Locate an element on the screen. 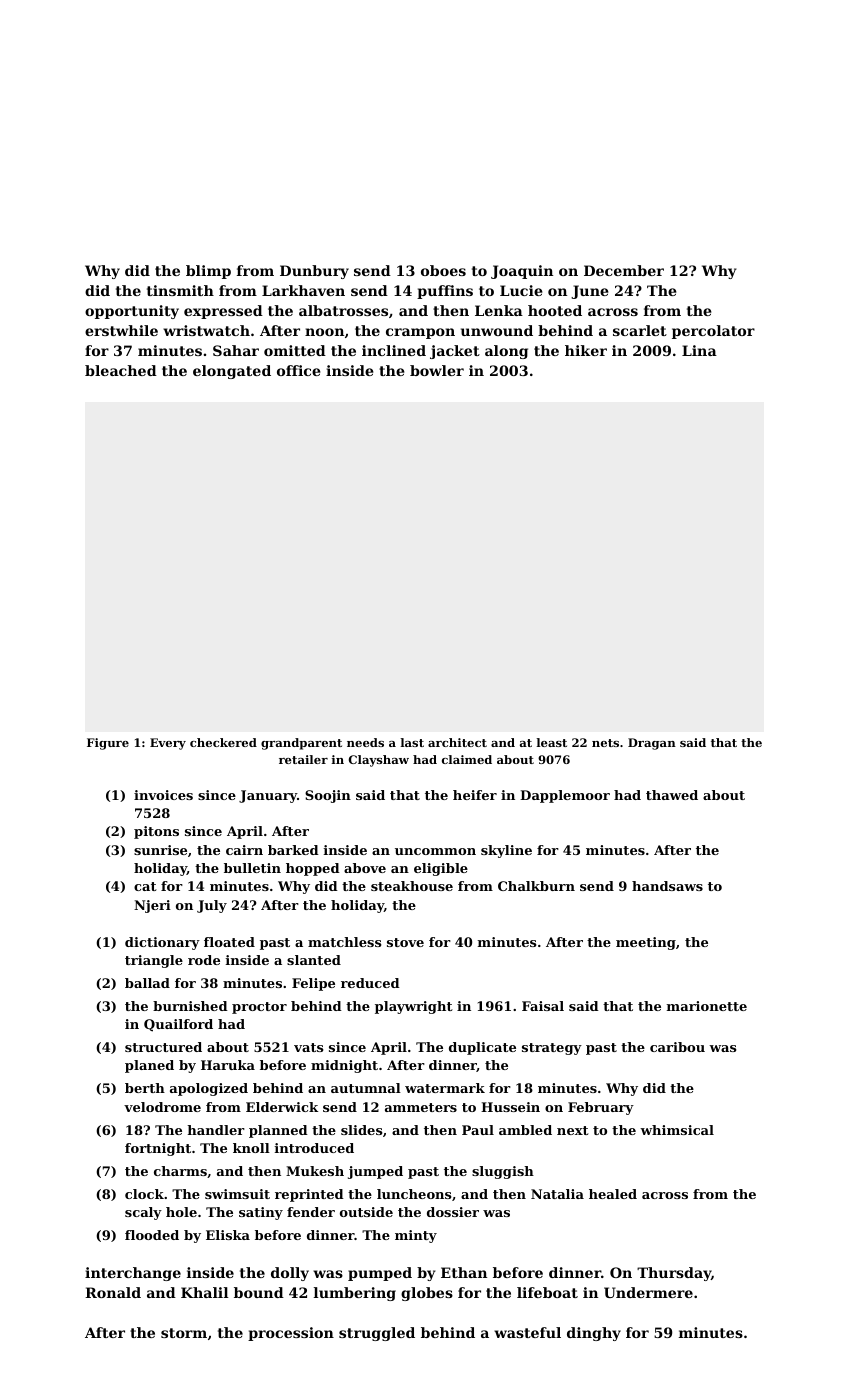 This screenshot has width=849, height=1400. struggled is located at coordinates (377, 1334).
